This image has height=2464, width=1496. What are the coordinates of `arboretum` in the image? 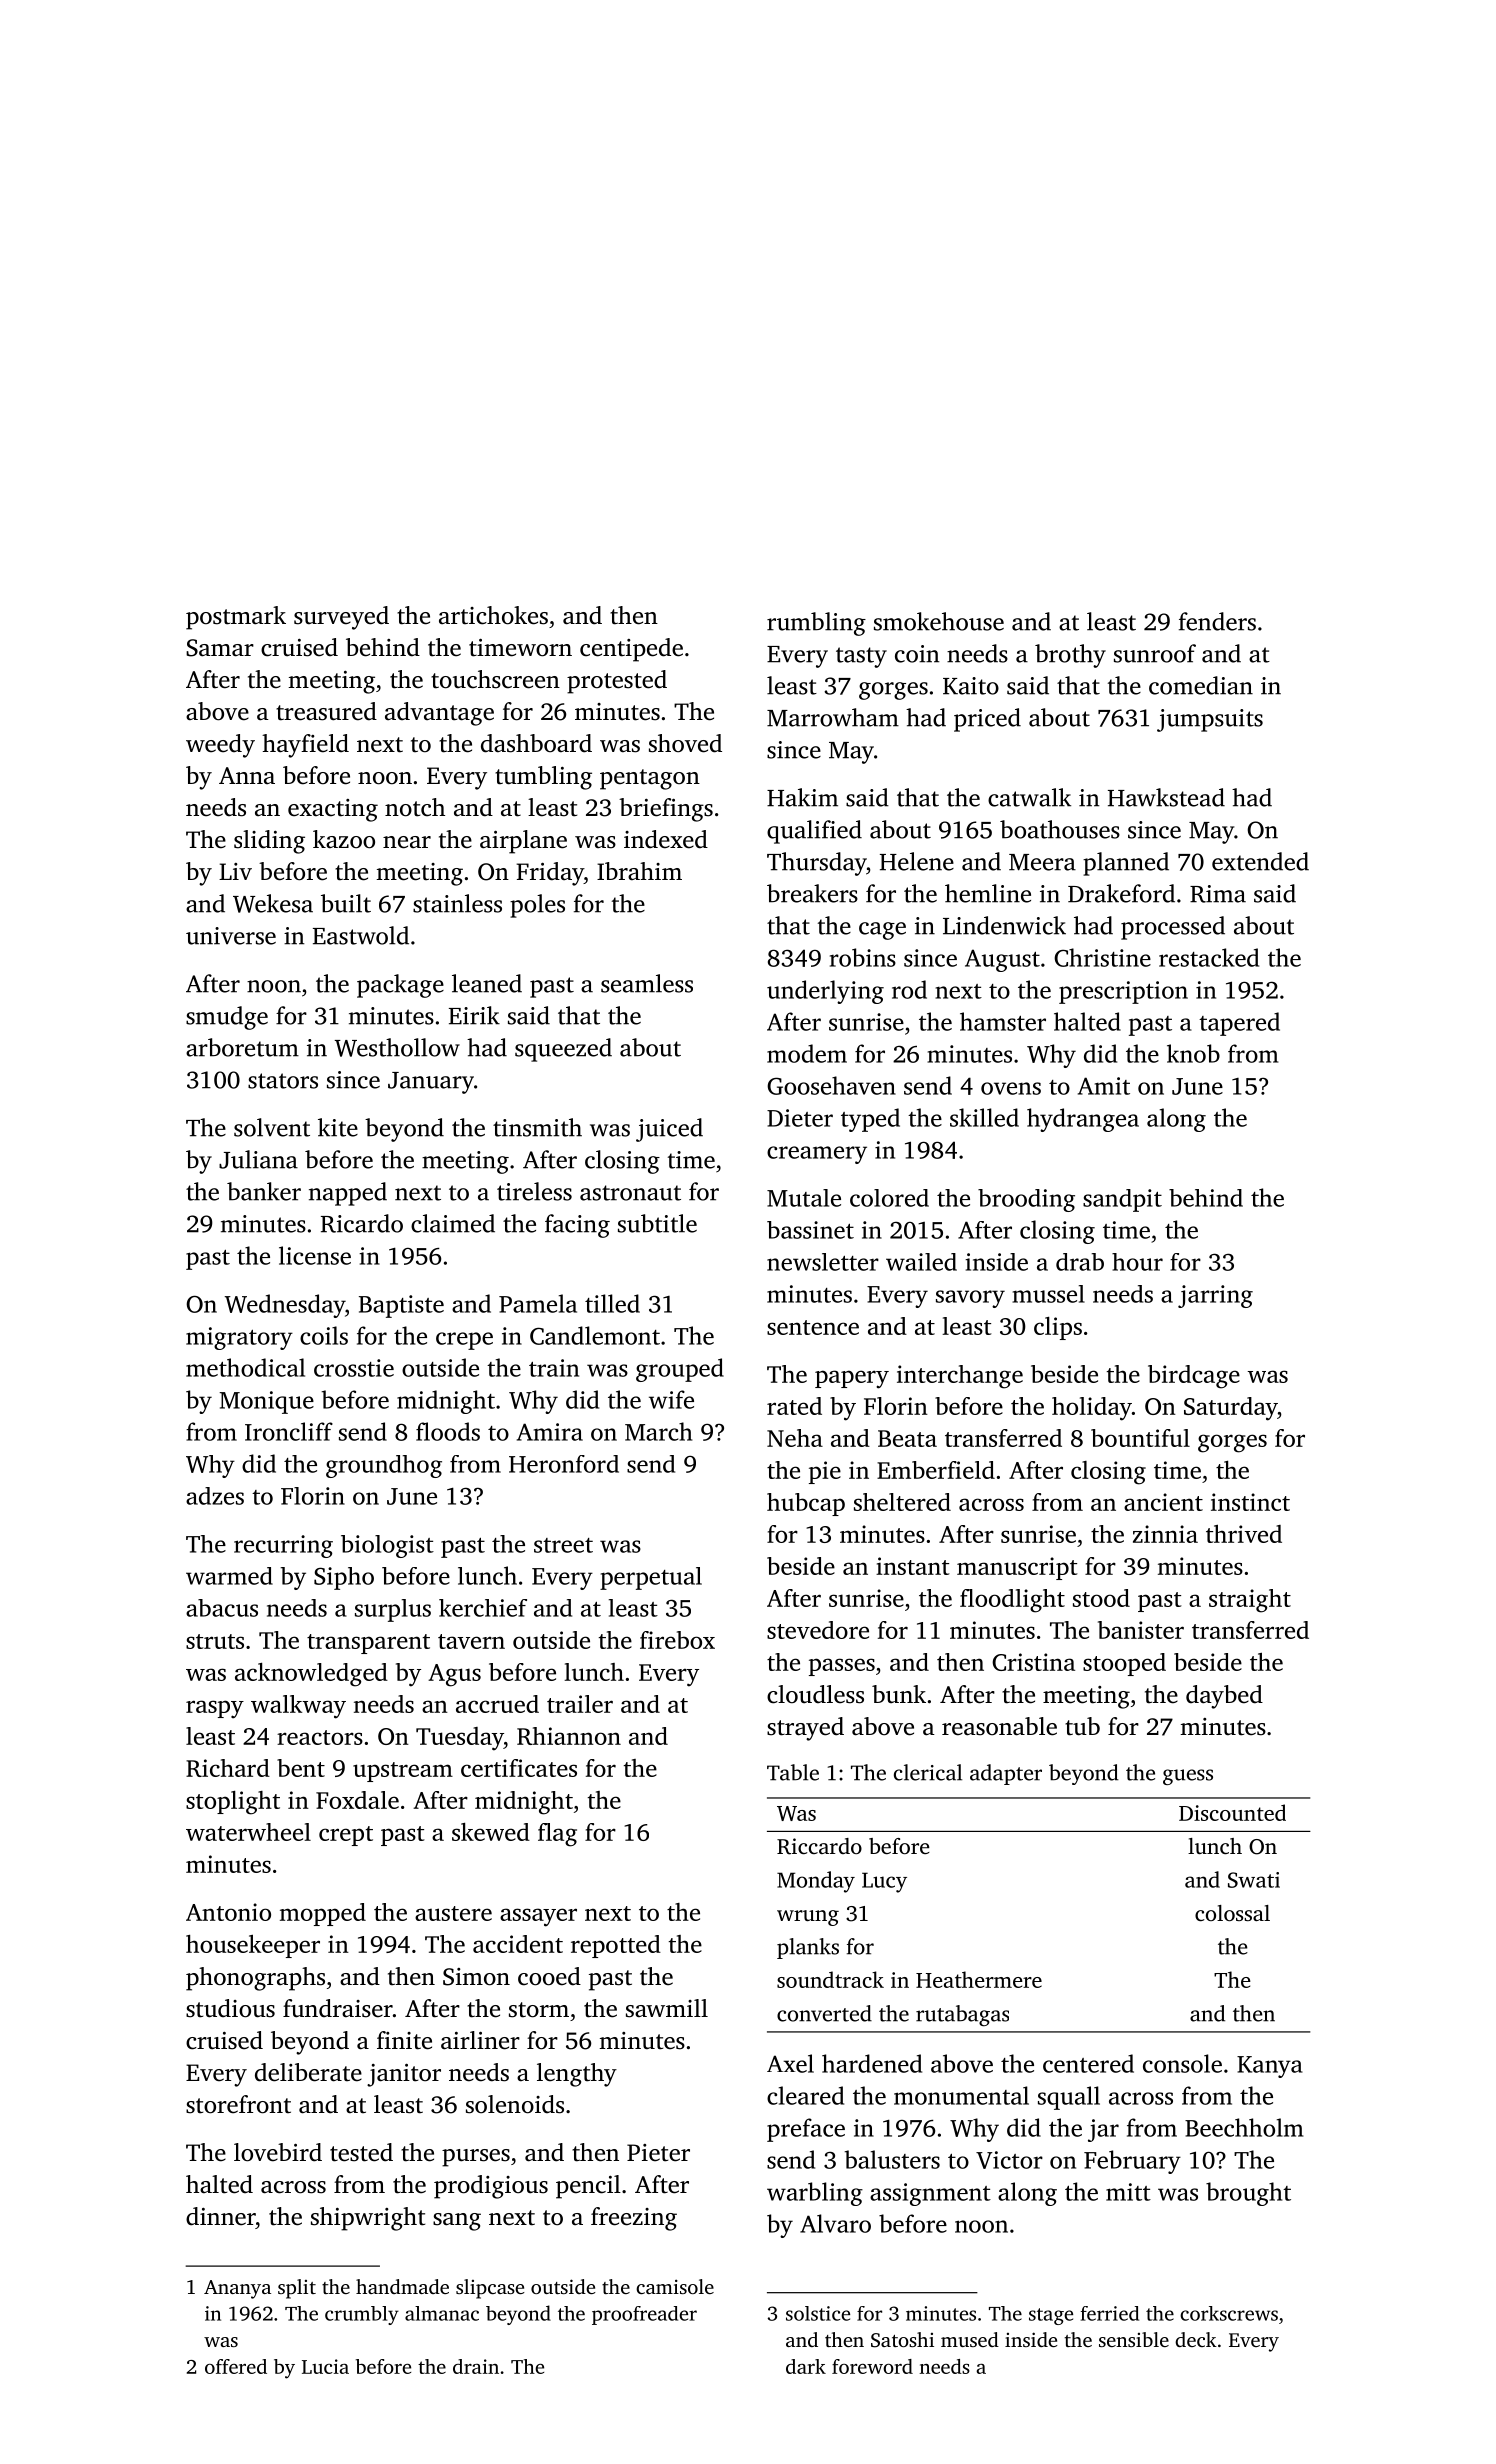 It's located at (242, 1047).
